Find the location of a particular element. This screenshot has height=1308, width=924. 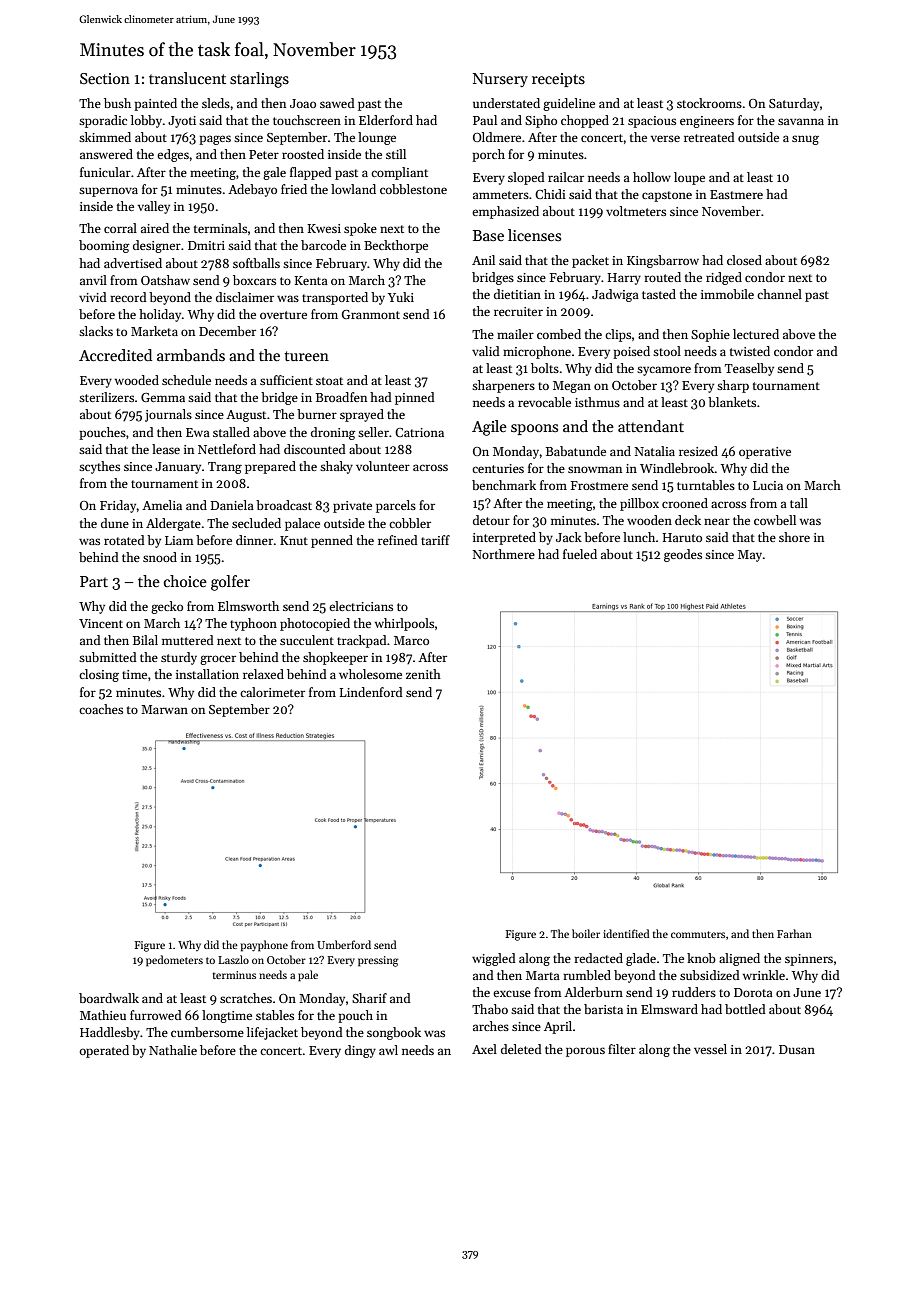

cumbersome is located at coordinates (207, 1032).
